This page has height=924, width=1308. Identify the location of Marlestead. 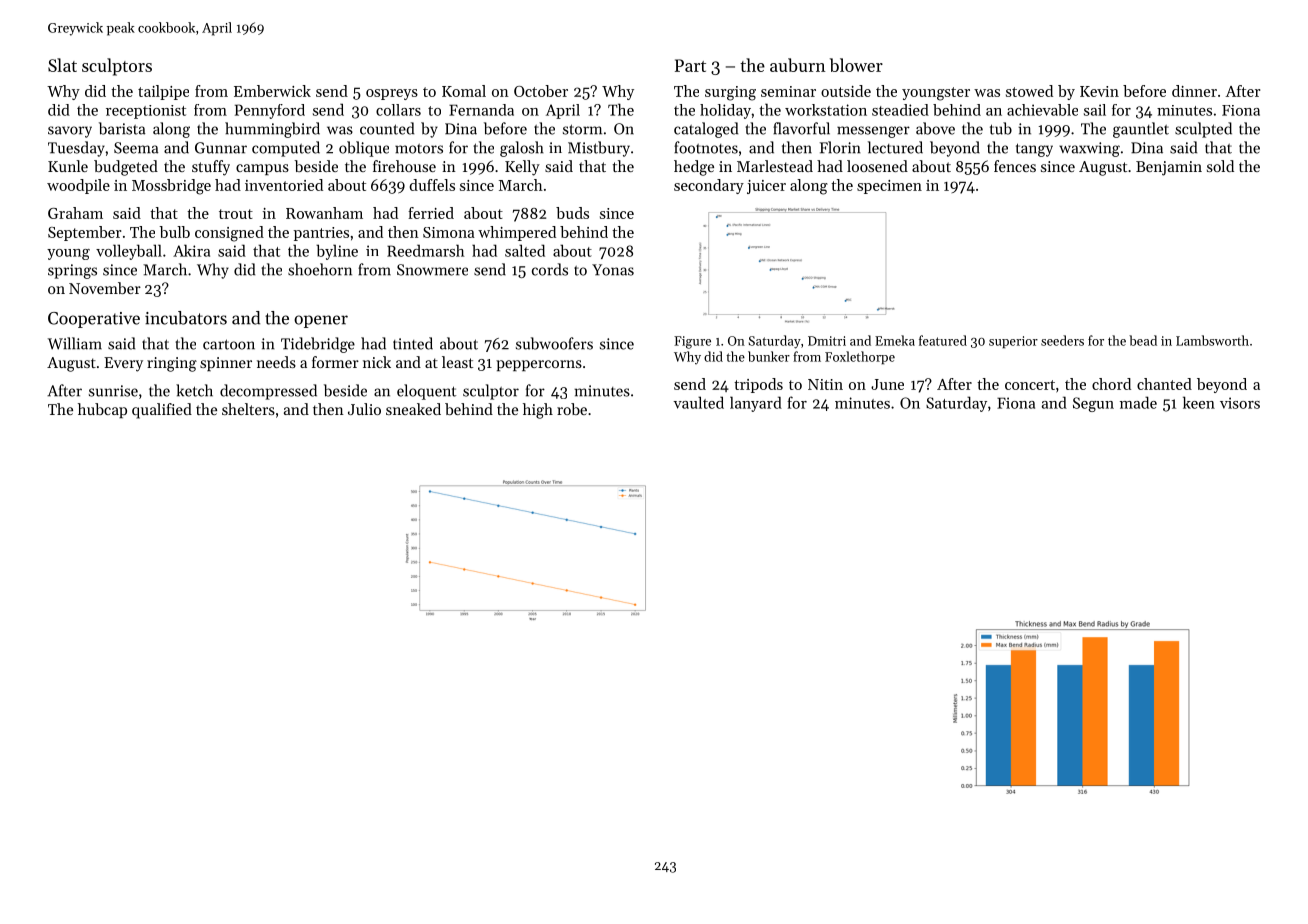
(775, 166).
